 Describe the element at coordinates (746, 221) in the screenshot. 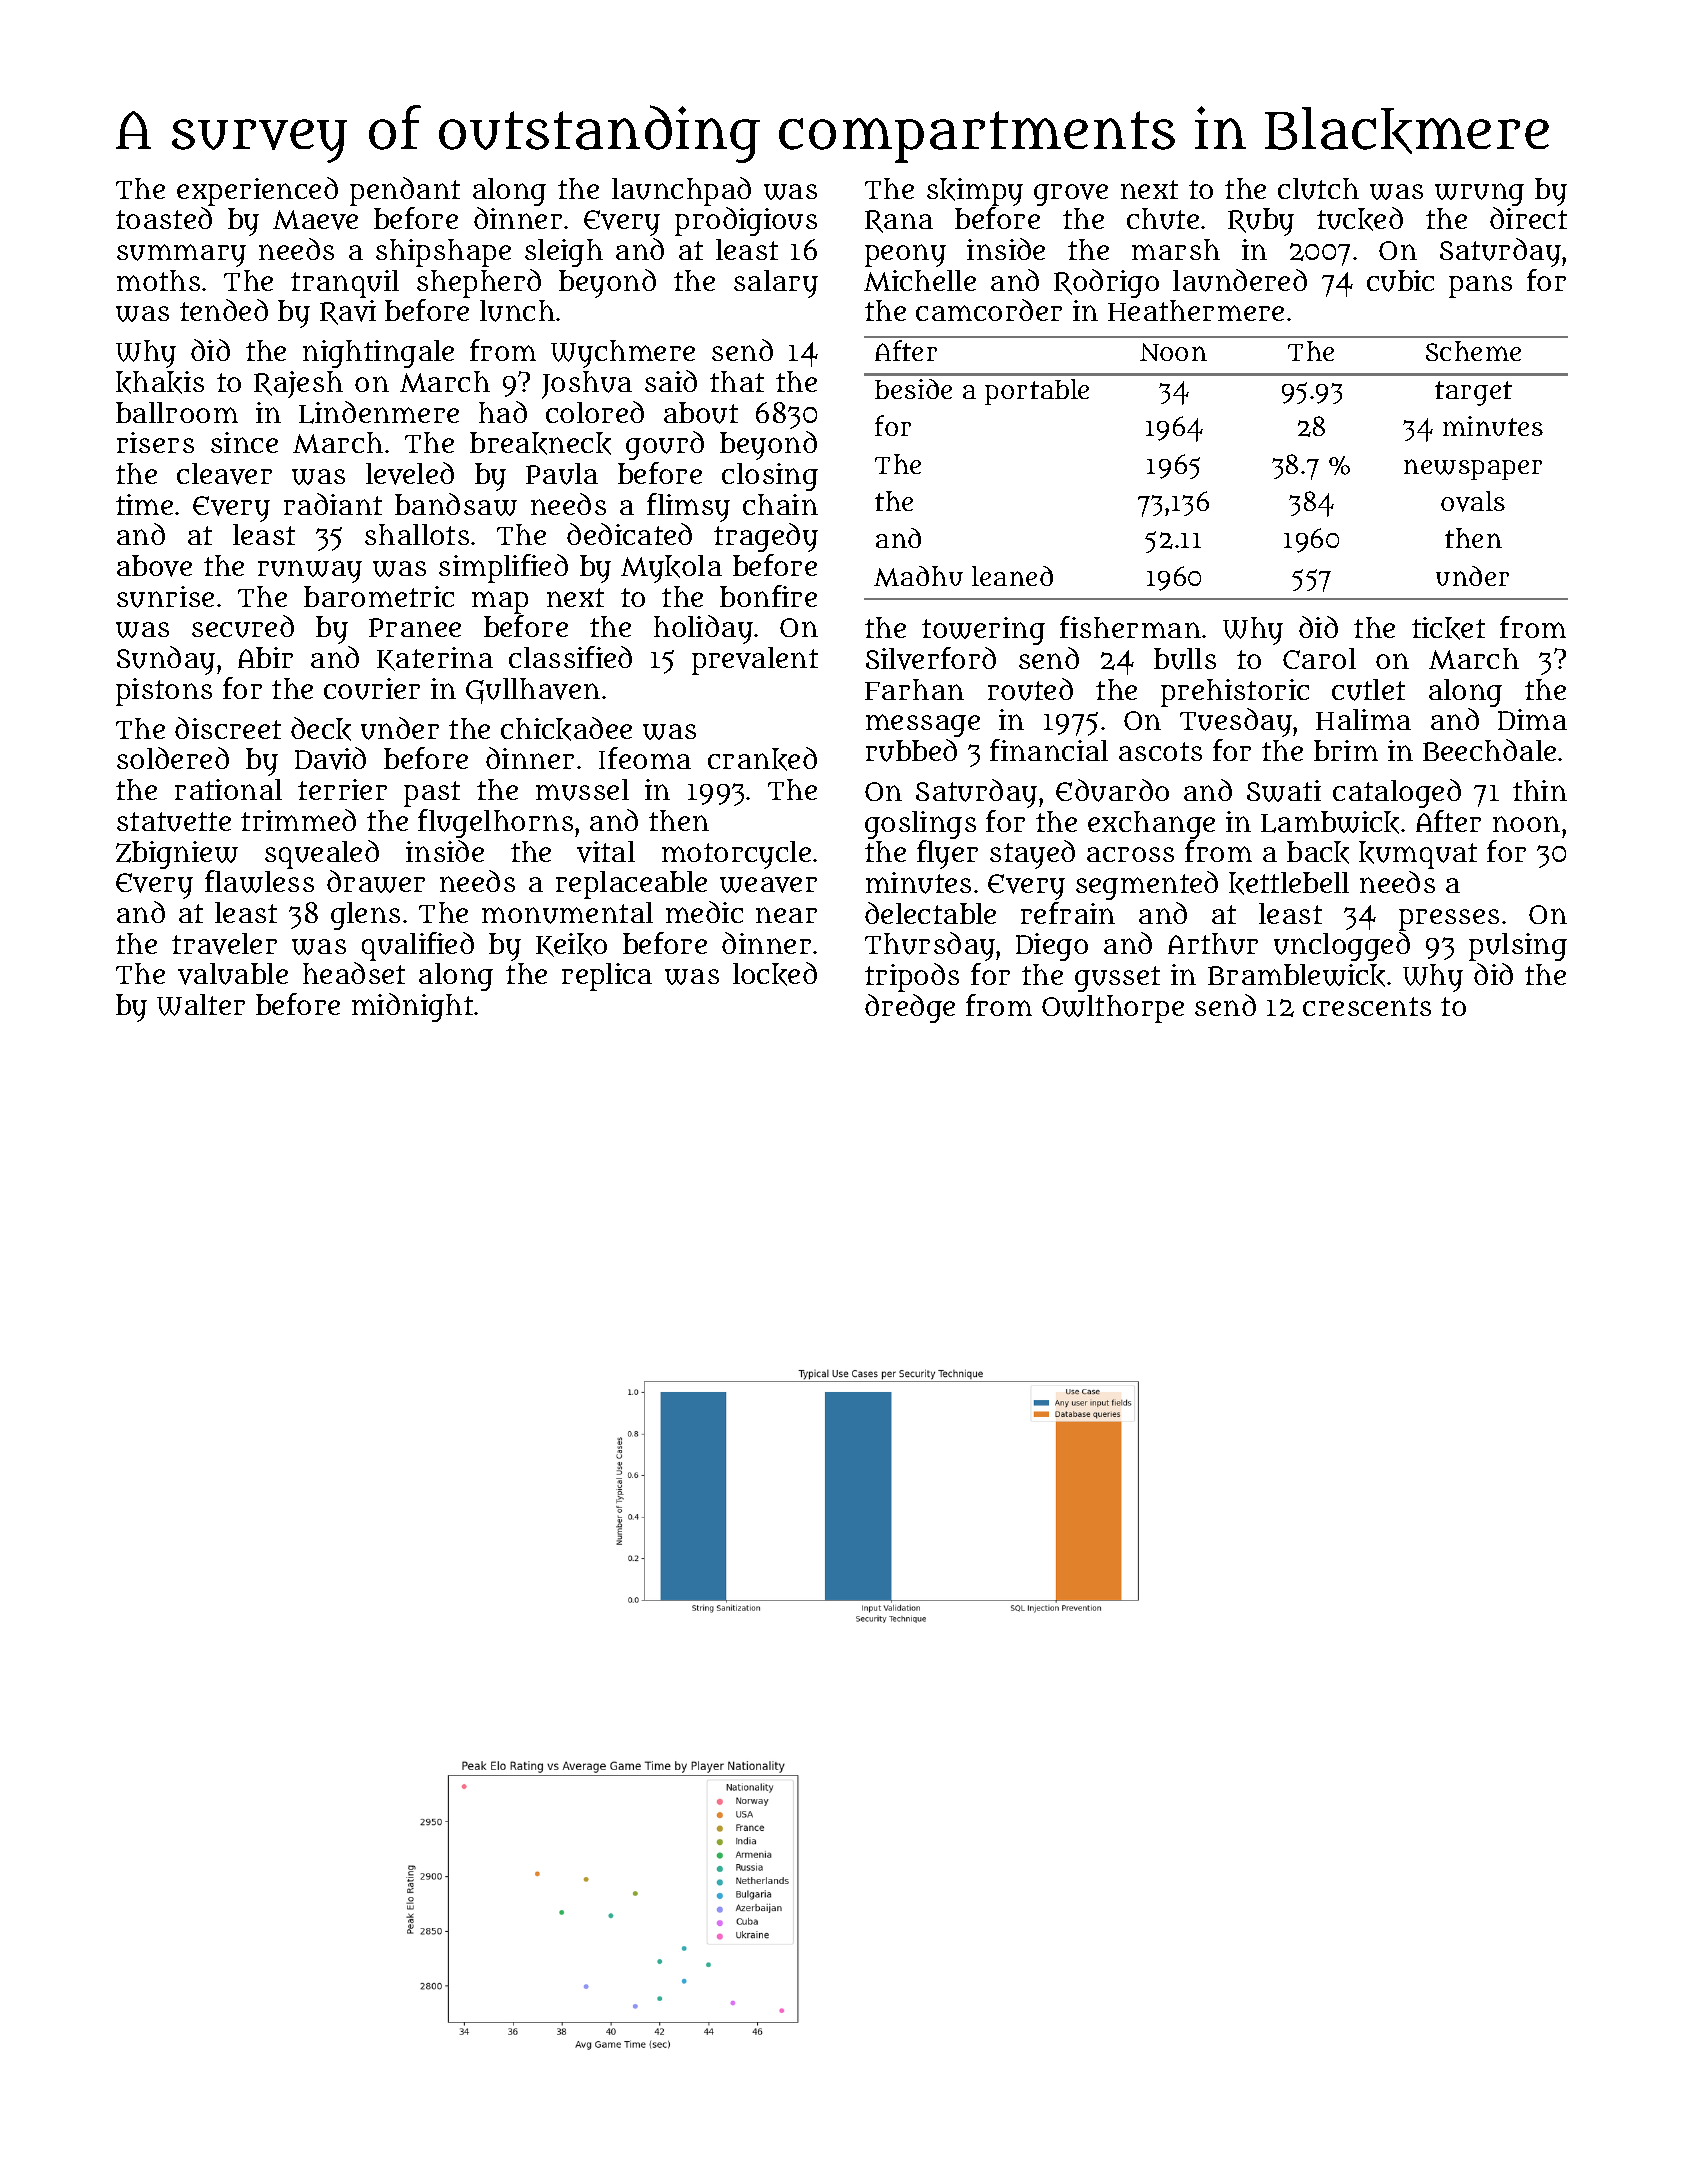

I see `prodigious` at that location.
